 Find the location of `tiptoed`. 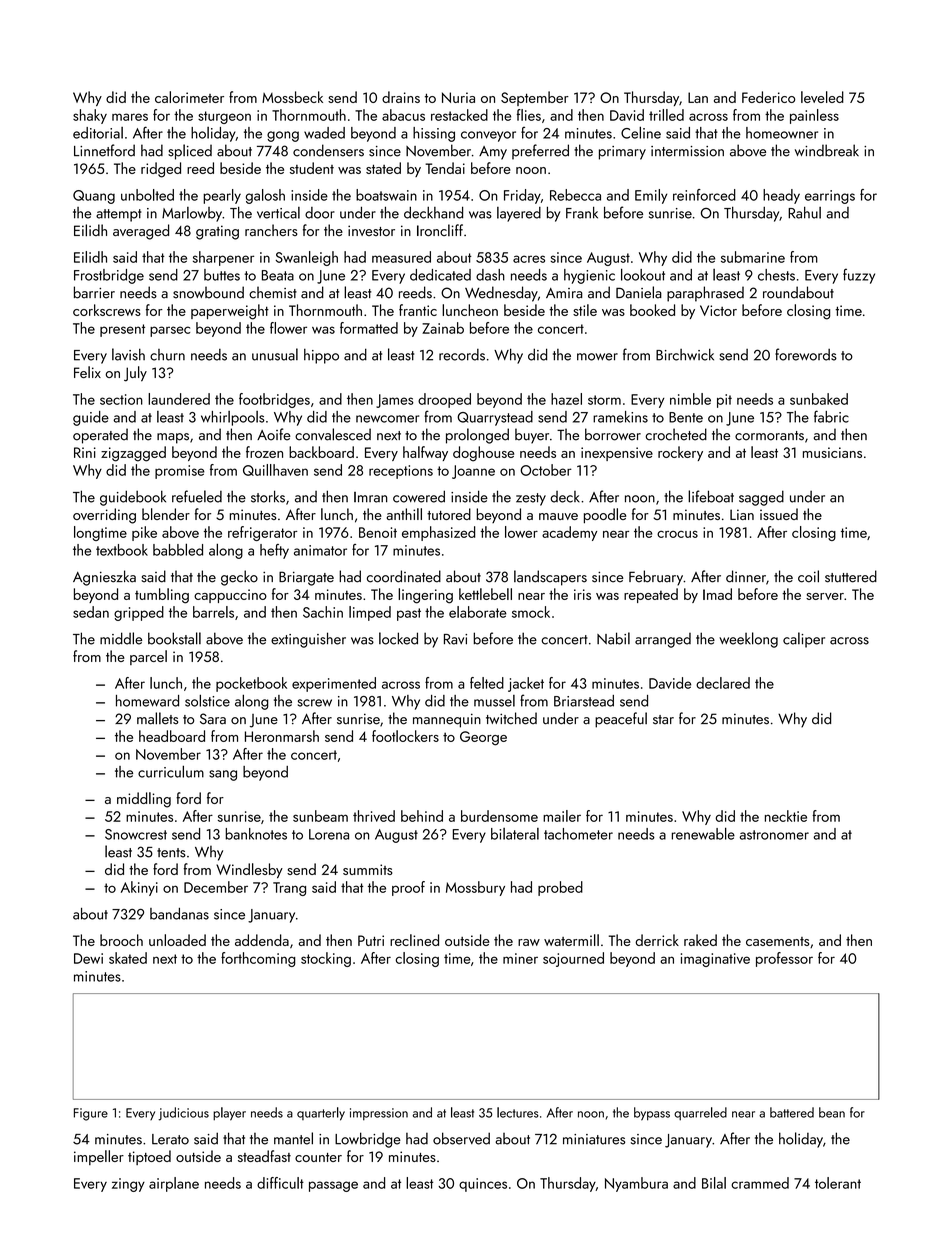

tiptoed is located at coordinates (149, 1157).
